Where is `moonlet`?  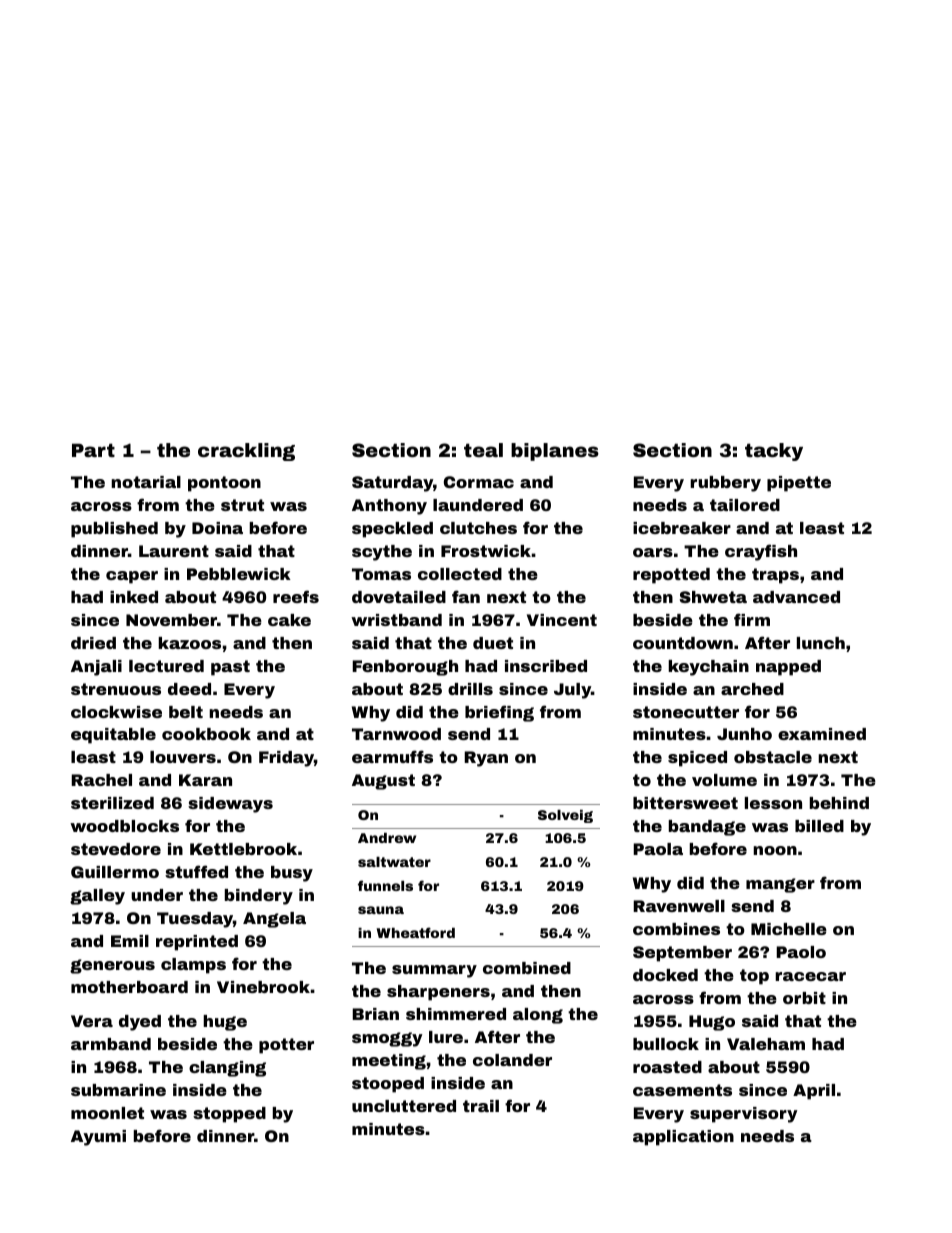
moonlet is located at coordinates (107, 1113).
